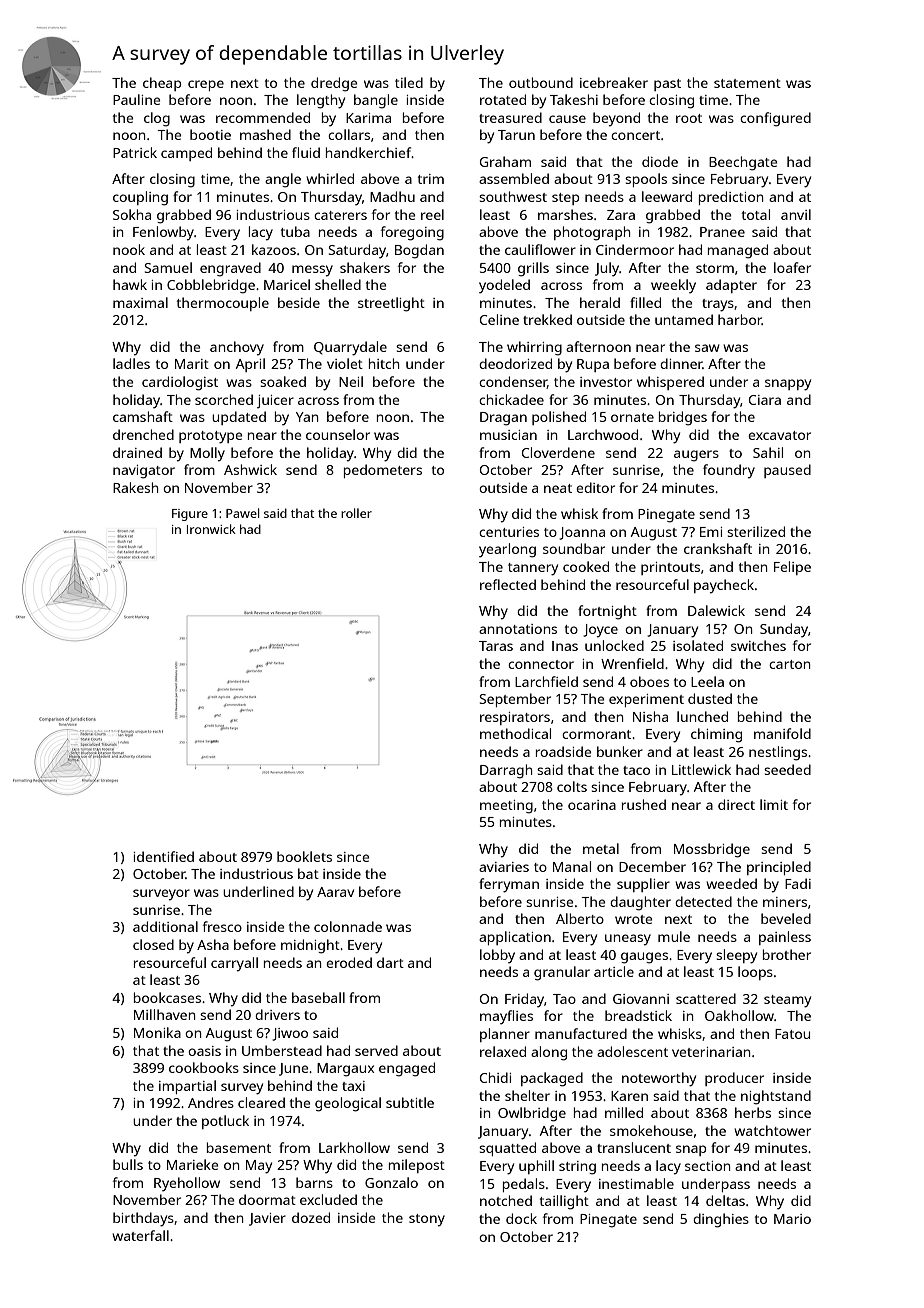 This screenshot has width=924, height=1308. Describe the element at coordinates (222, 926) in the screenshot. I see `fresco` at that location.
